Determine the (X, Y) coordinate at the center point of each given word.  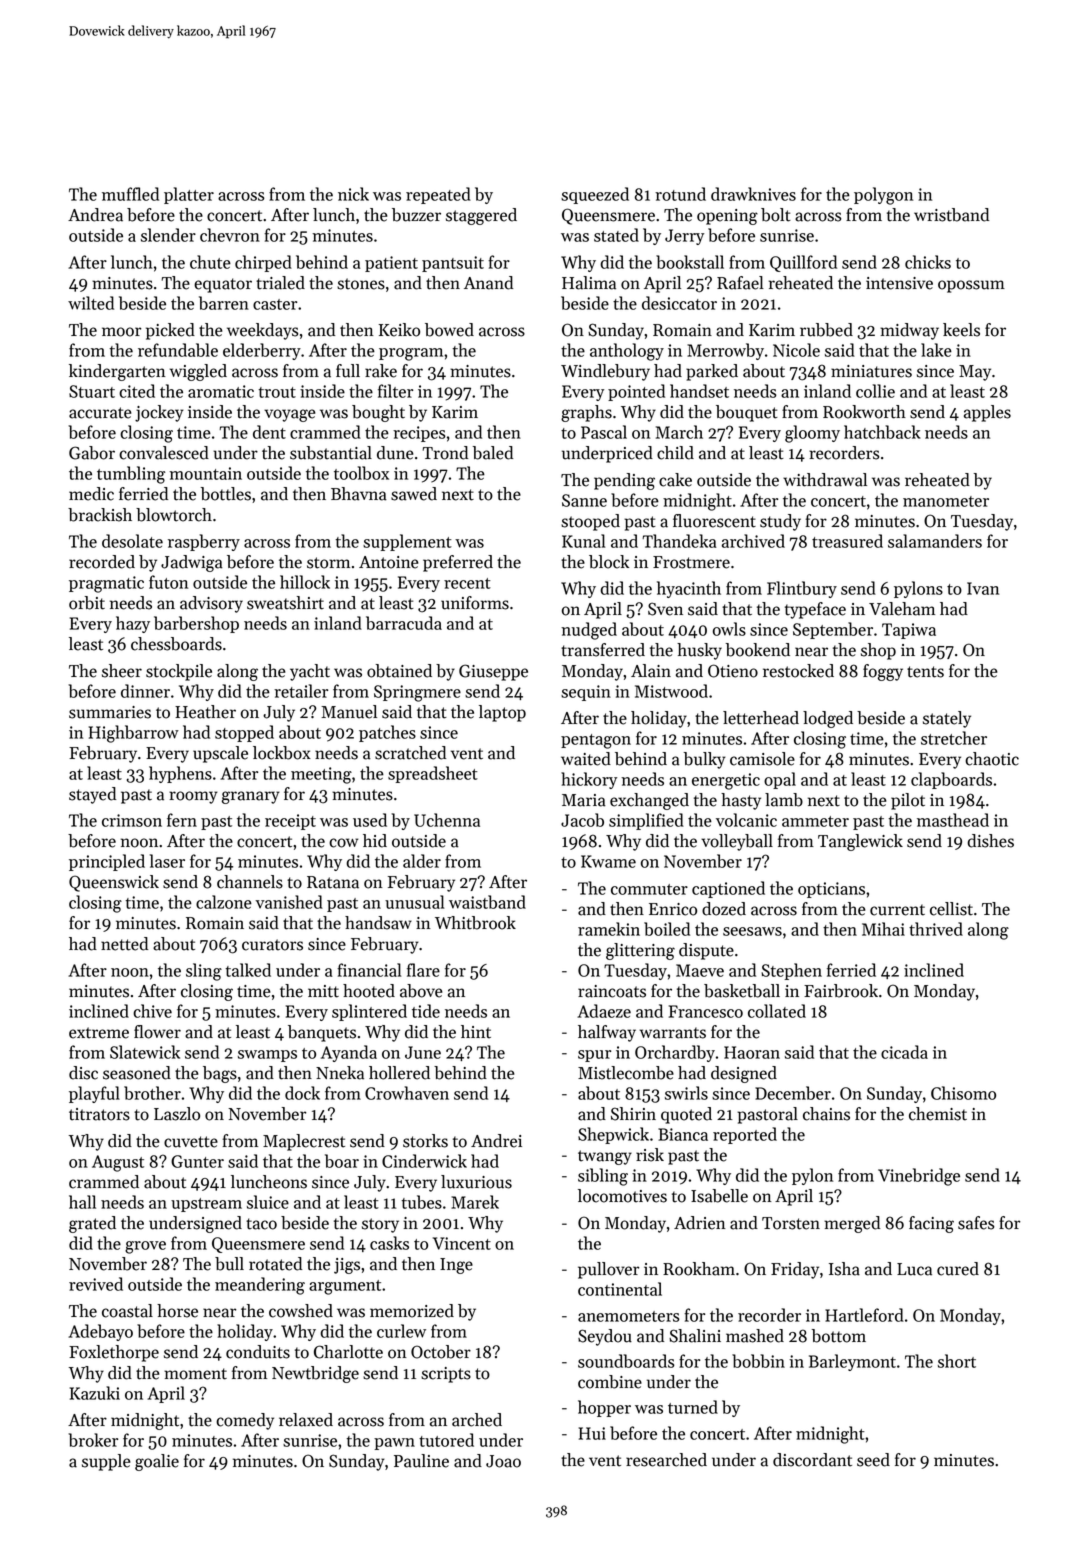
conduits (258, 1352)
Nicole (796, 350)
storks (425, 1141)
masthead (953, 820)
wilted (91, 303)
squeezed (595, 195)
